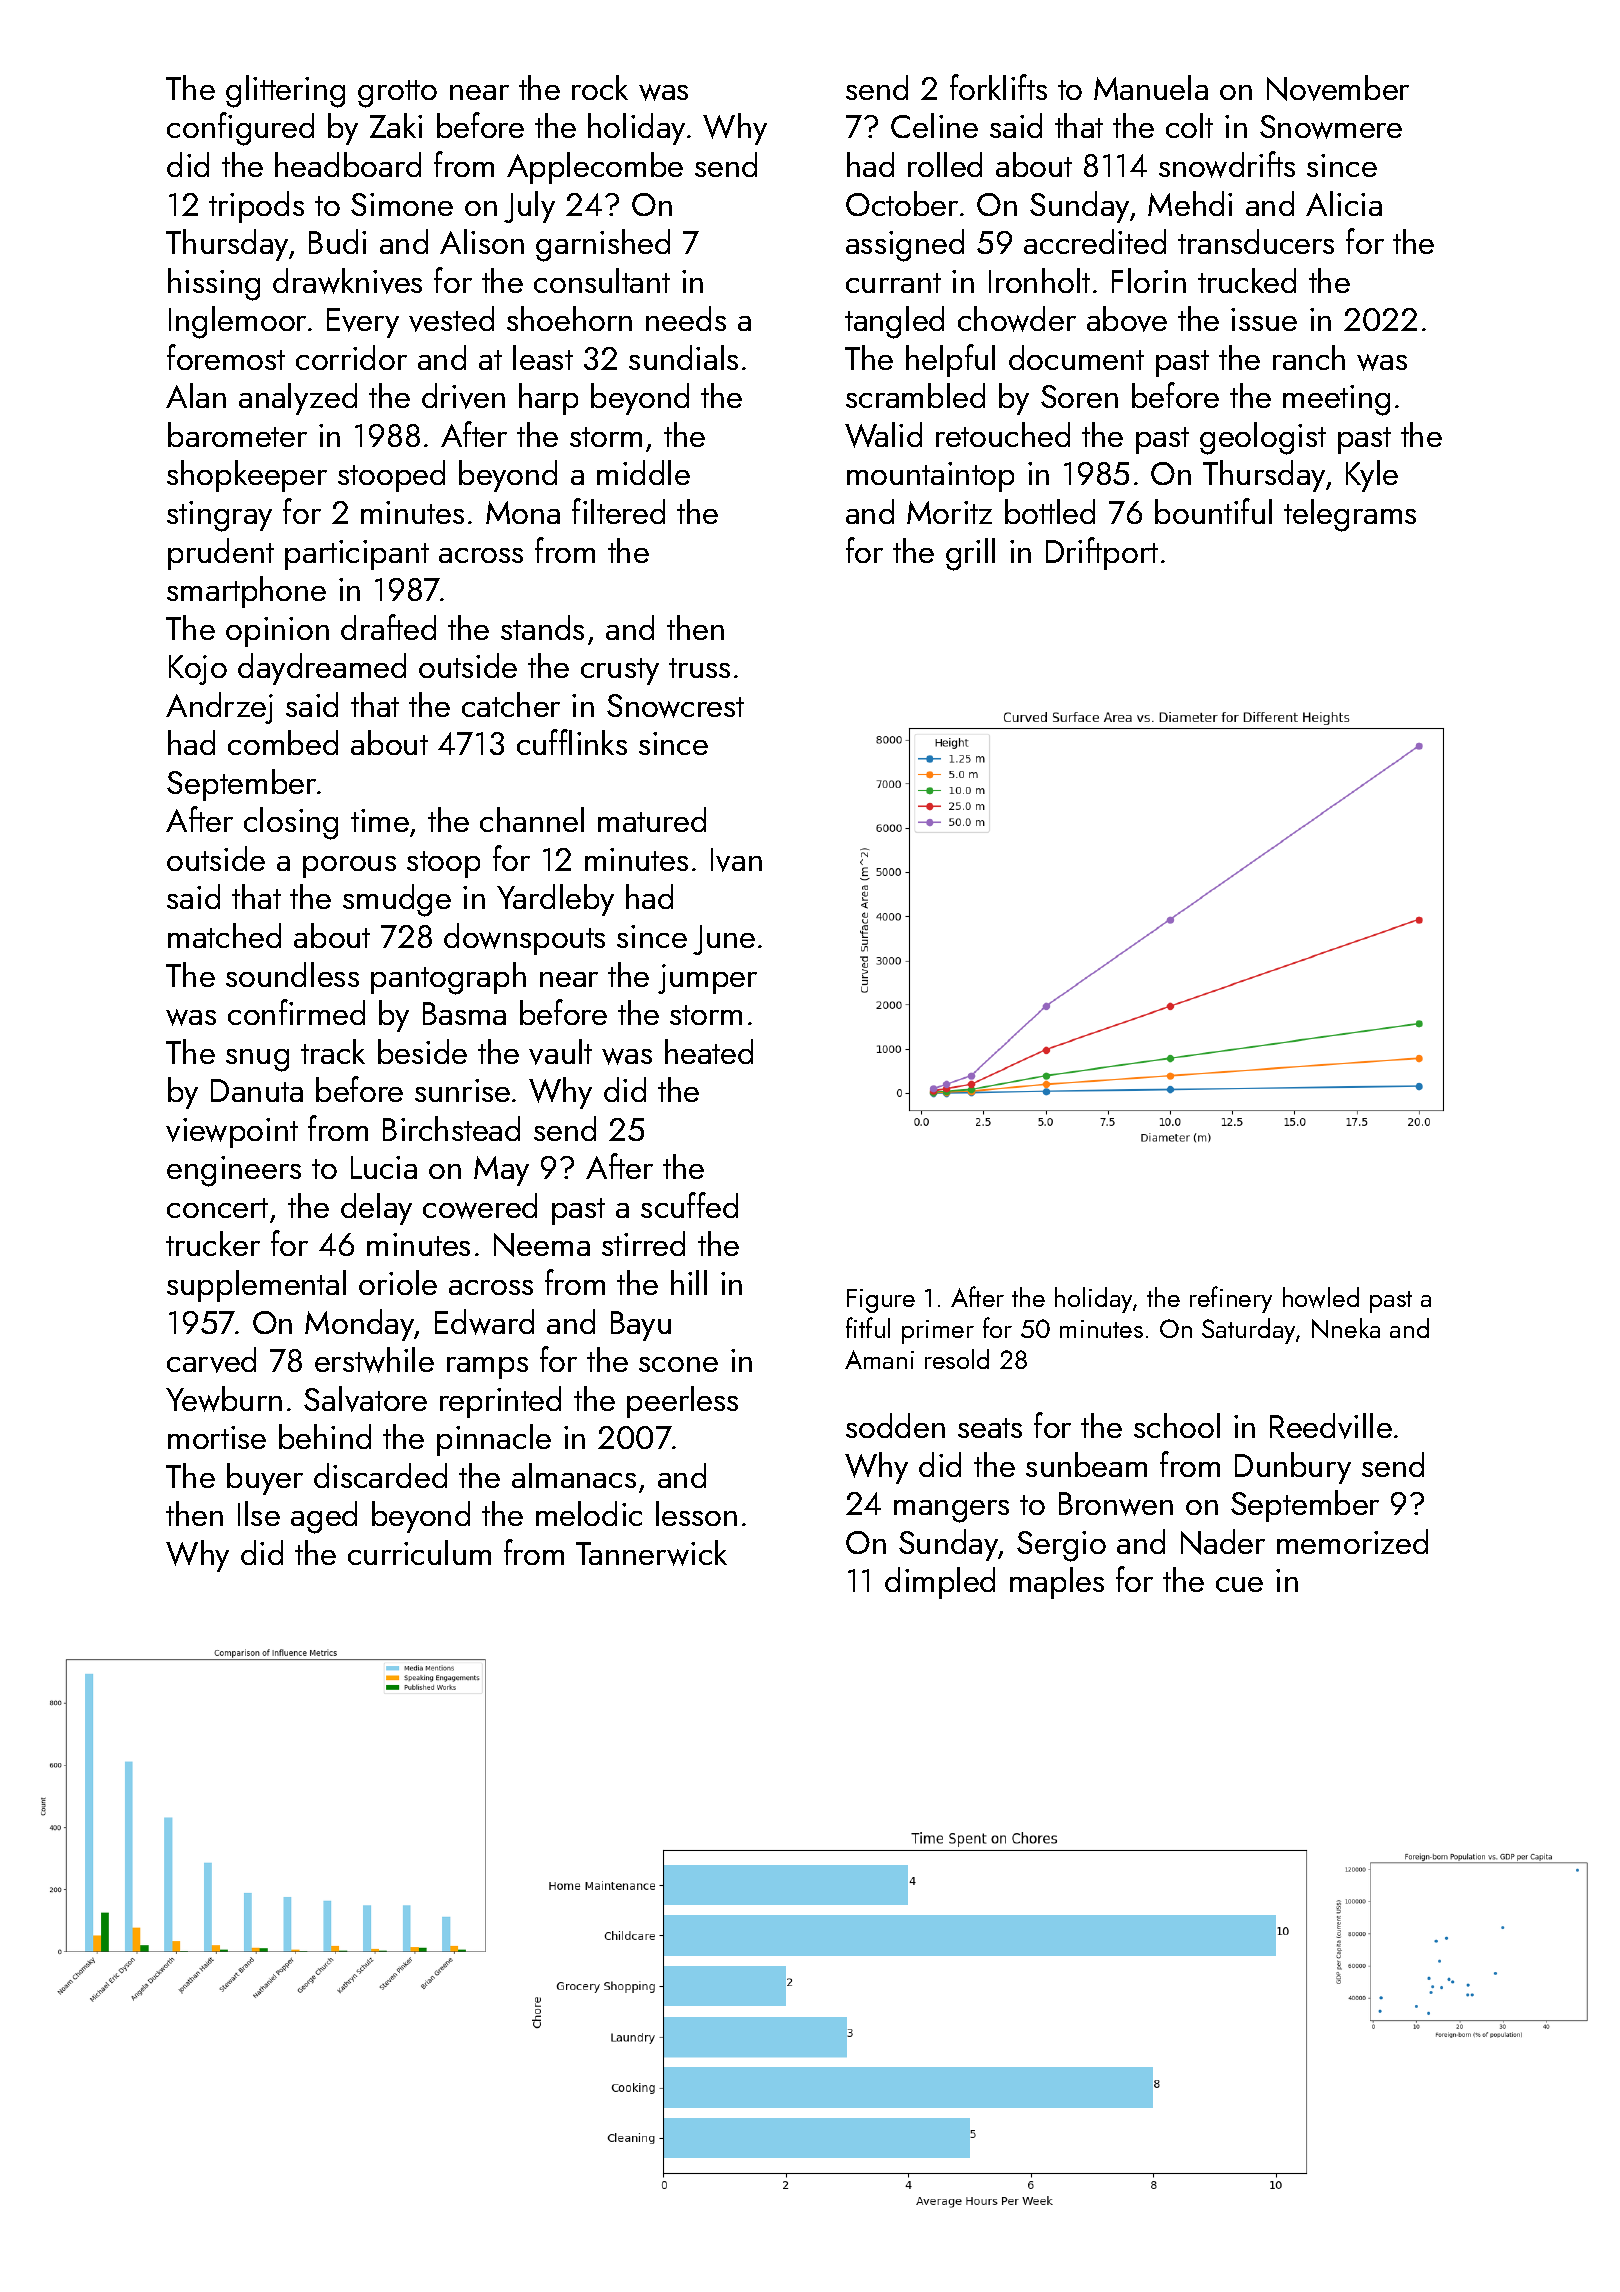 Image resolution: width=1620 pixels, height=2292 pixels. Describe the element at coordinates (397, 94) in the document. I see `grotto` at that location.
